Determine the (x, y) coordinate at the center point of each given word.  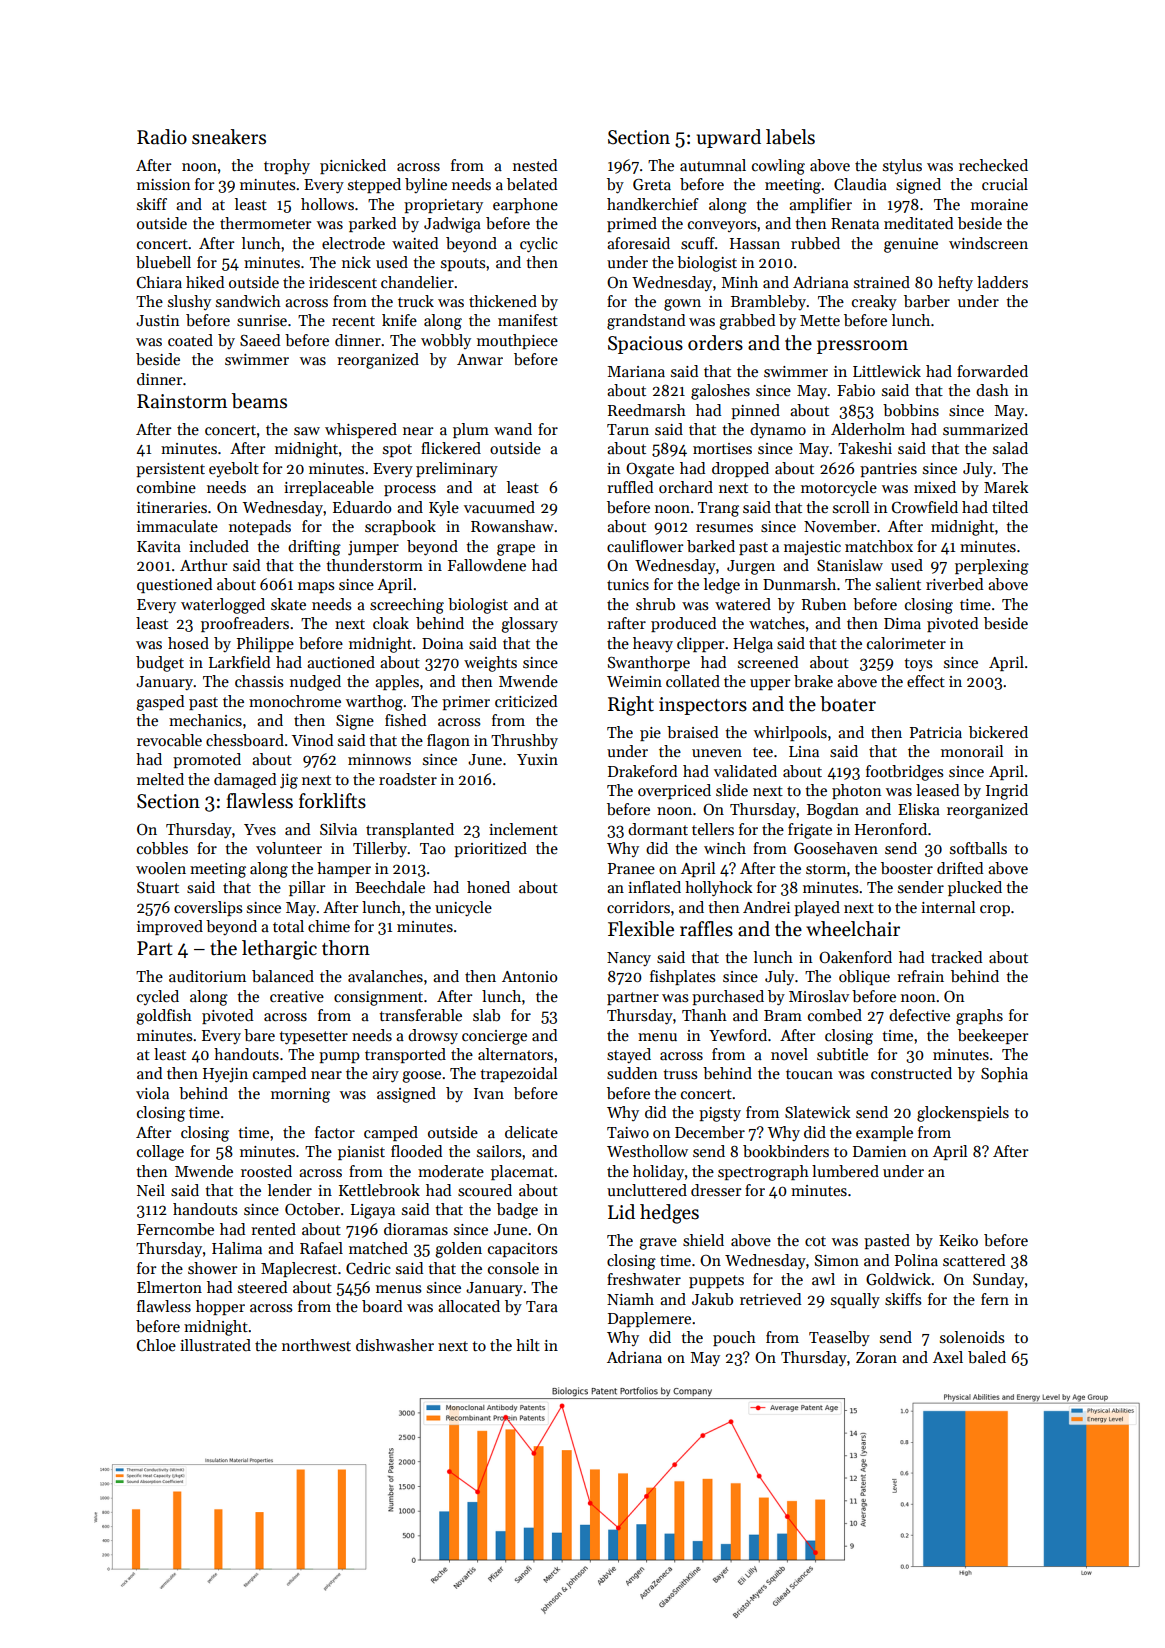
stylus (902, 166)
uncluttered (647, 1190)
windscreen (988, 243)
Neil (151, 1190)
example (884, 1133)
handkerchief (653, 204)
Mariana (636, 371)
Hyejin (225, 1075)
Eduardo (362, 507)
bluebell (163, 262)
